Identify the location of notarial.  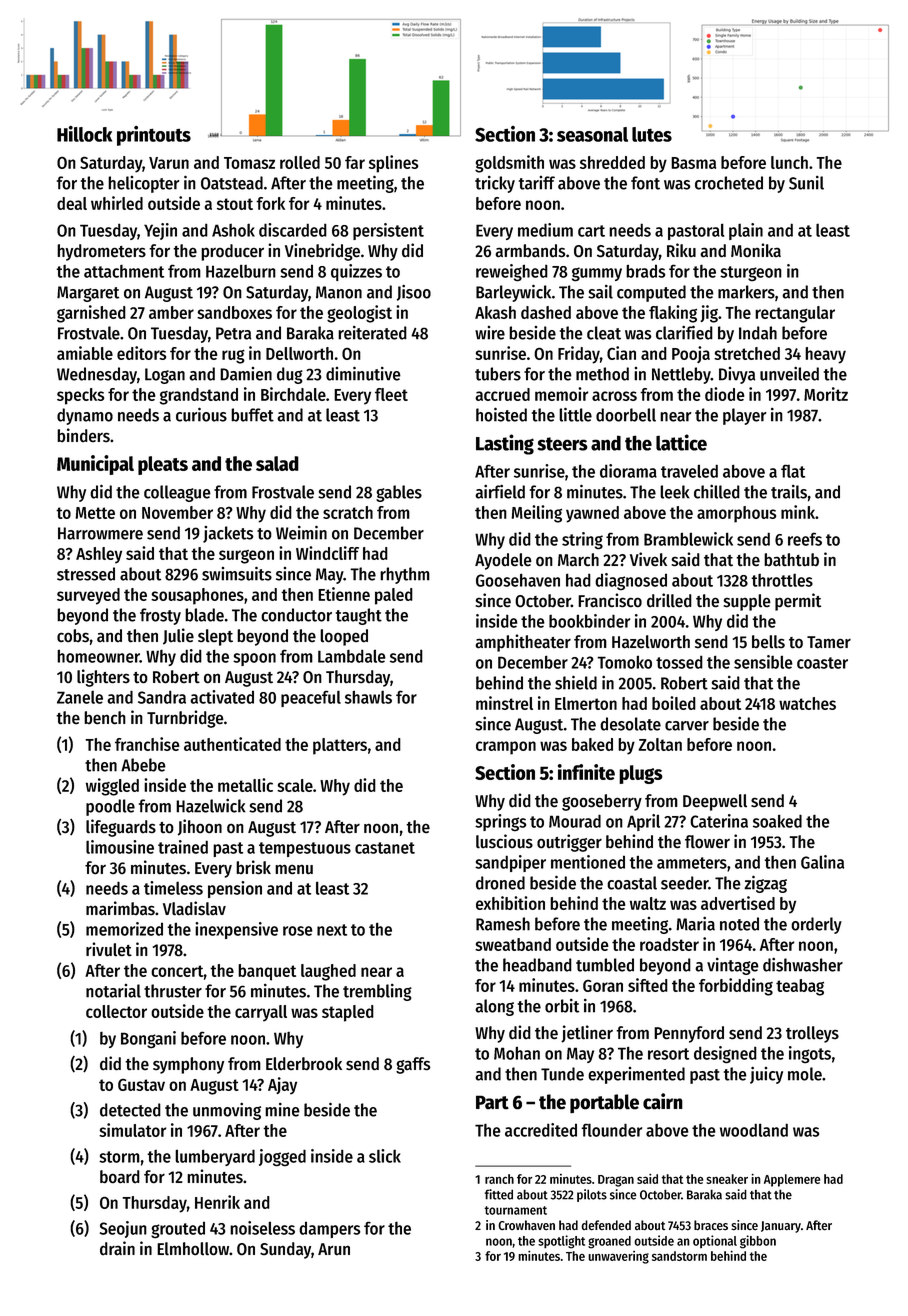
(113, 991).
